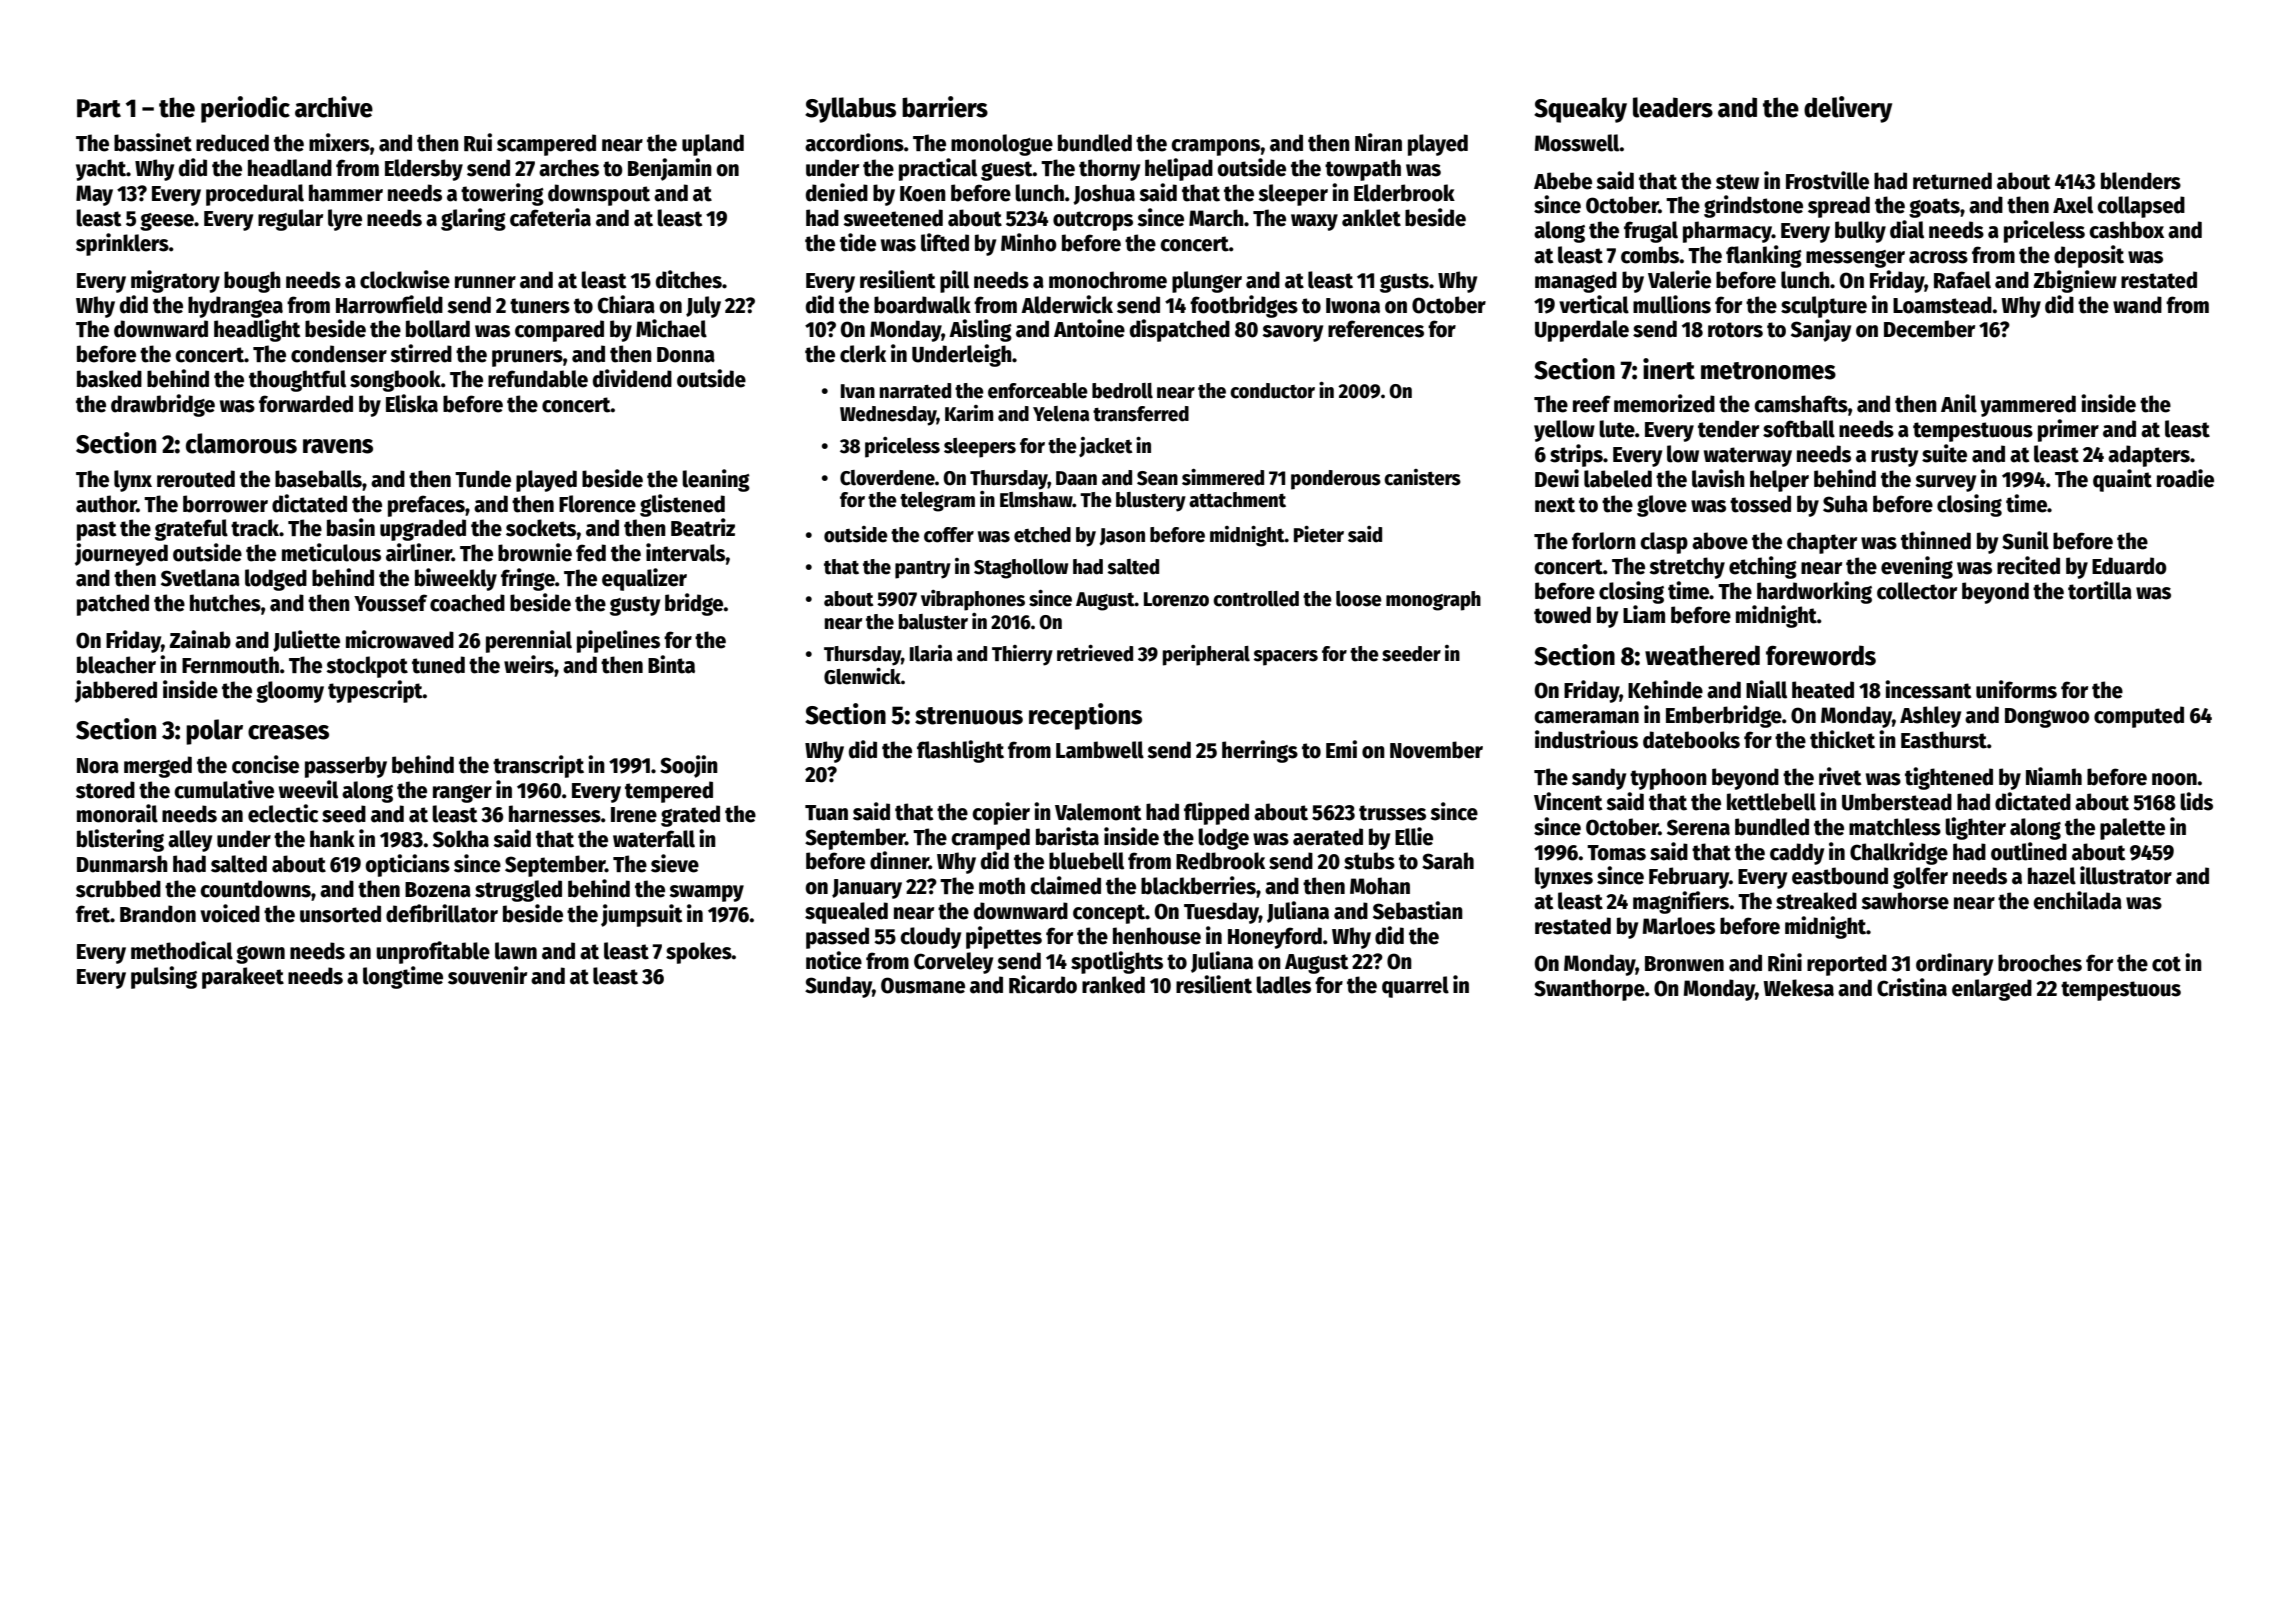 The width and height of the screenshot is (2292, 1620). Describe the element at coordinates (2054, 776) in the screenshot. I see `Niamh` at that location.
